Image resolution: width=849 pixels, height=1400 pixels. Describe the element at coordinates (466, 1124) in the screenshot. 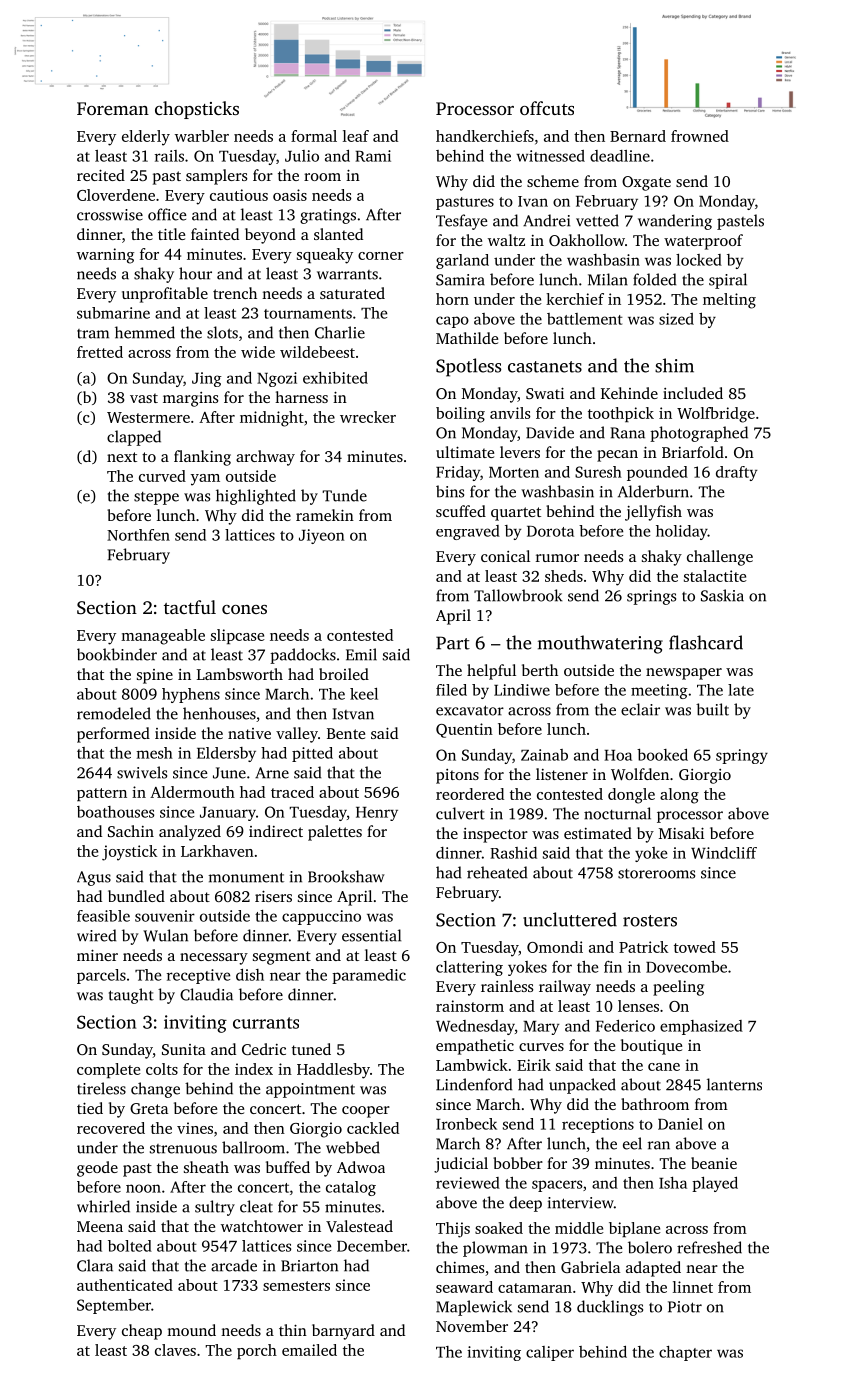

I see `Ironbeck` at that location.
